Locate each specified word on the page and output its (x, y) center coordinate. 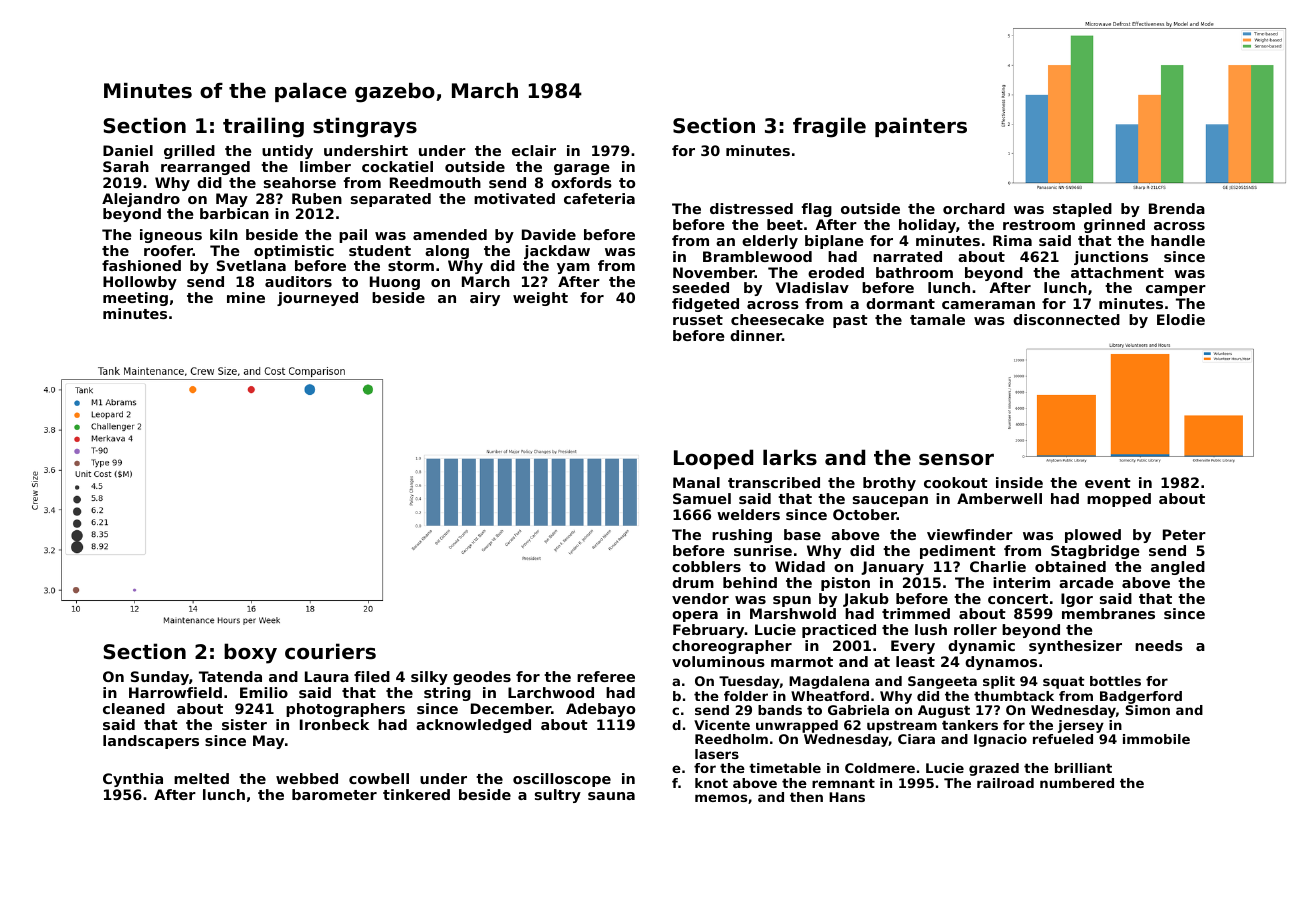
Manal (696, 482)
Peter (1184, 534)
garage (581, 169)
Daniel (128, 150)
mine (246, 297)
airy (485, 299)
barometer (334, 794)
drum (693, 582)
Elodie (1181, 319)
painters (921, 127)
